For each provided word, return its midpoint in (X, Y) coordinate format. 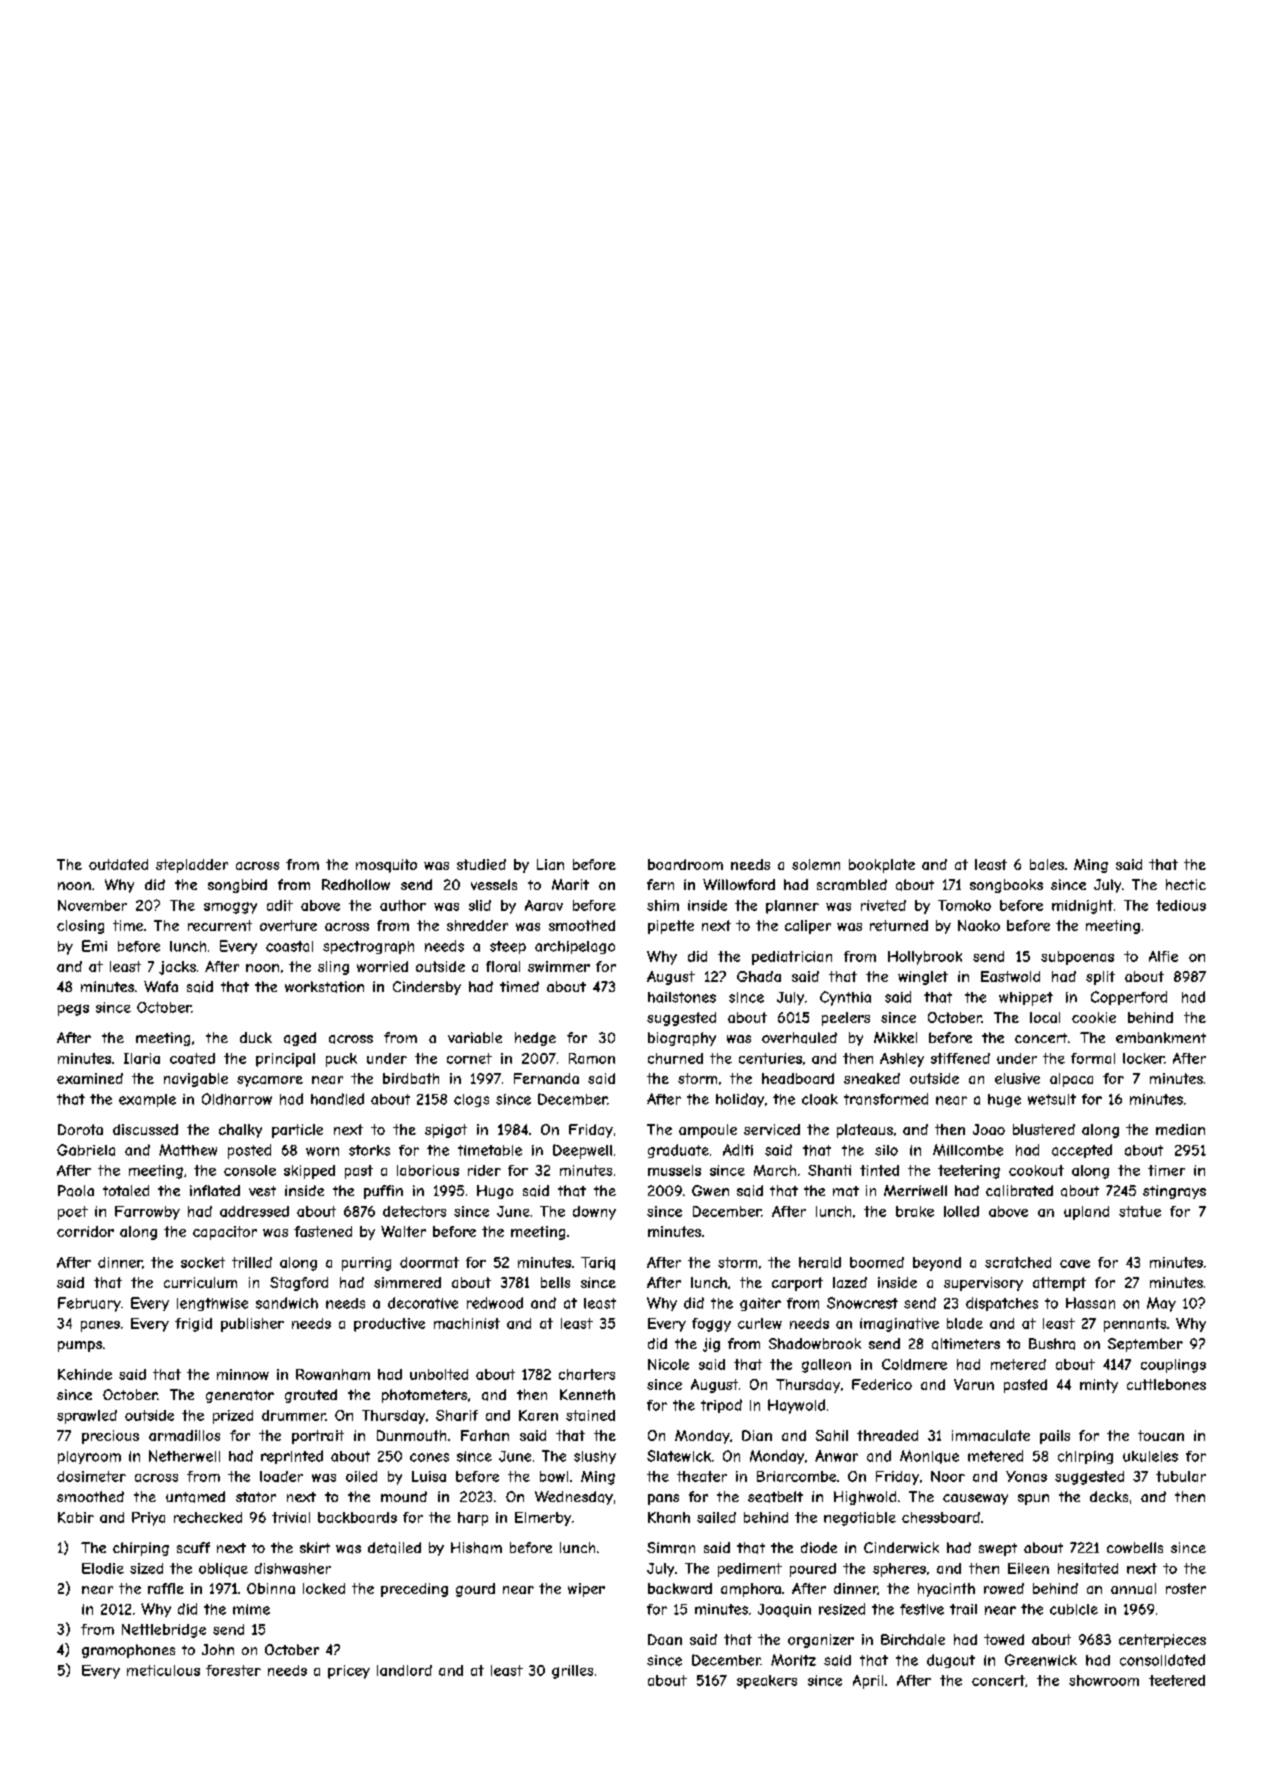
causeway (975, 1499)
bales (1047, 864)
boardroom (685, 864)
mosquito (386, 866)
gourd (475, 1590)
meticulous (163, 1670)
